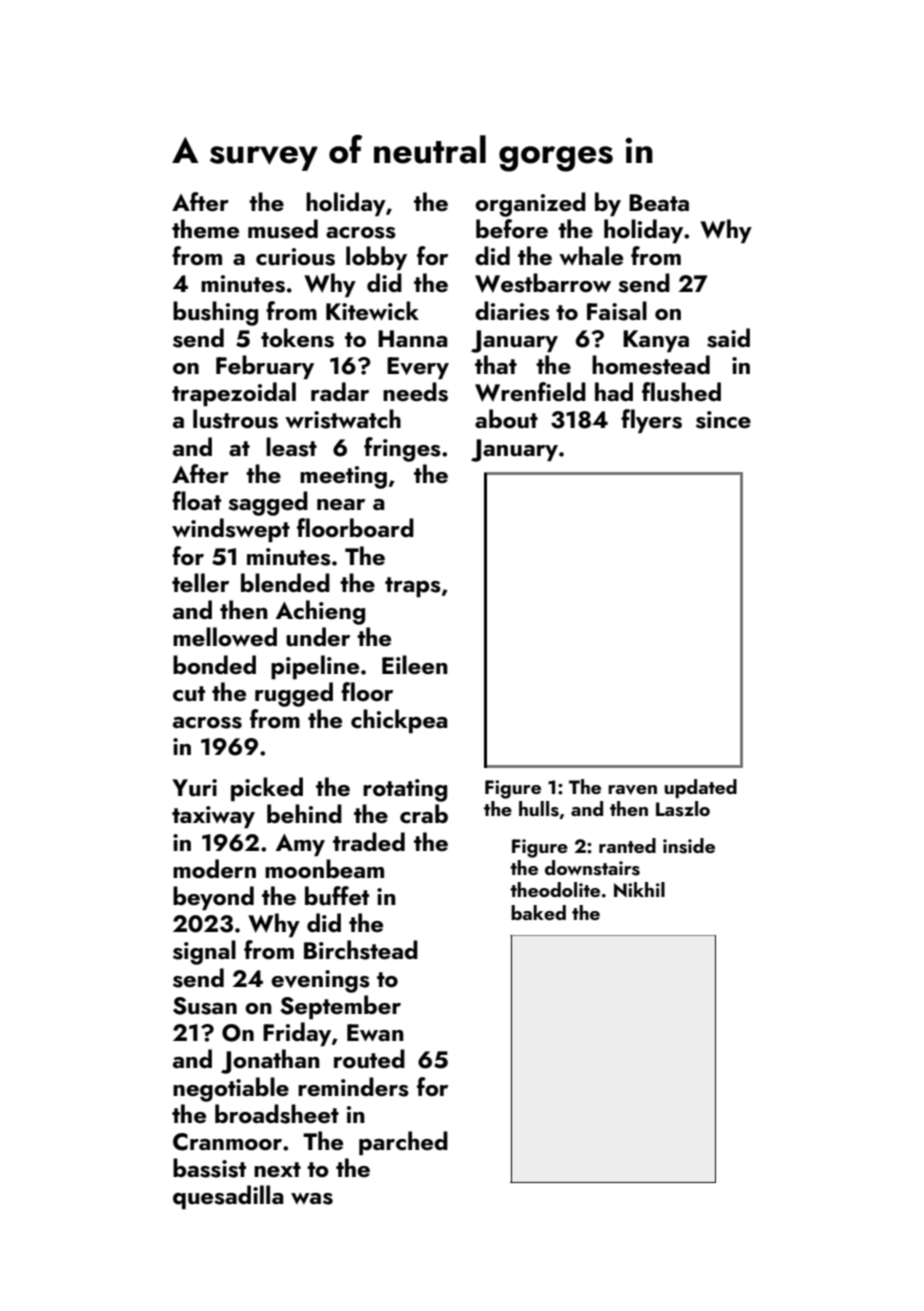 Image resolution: width=924 pixels, height=1311 pixels. I want to click on flyers, so click(651, 421).
